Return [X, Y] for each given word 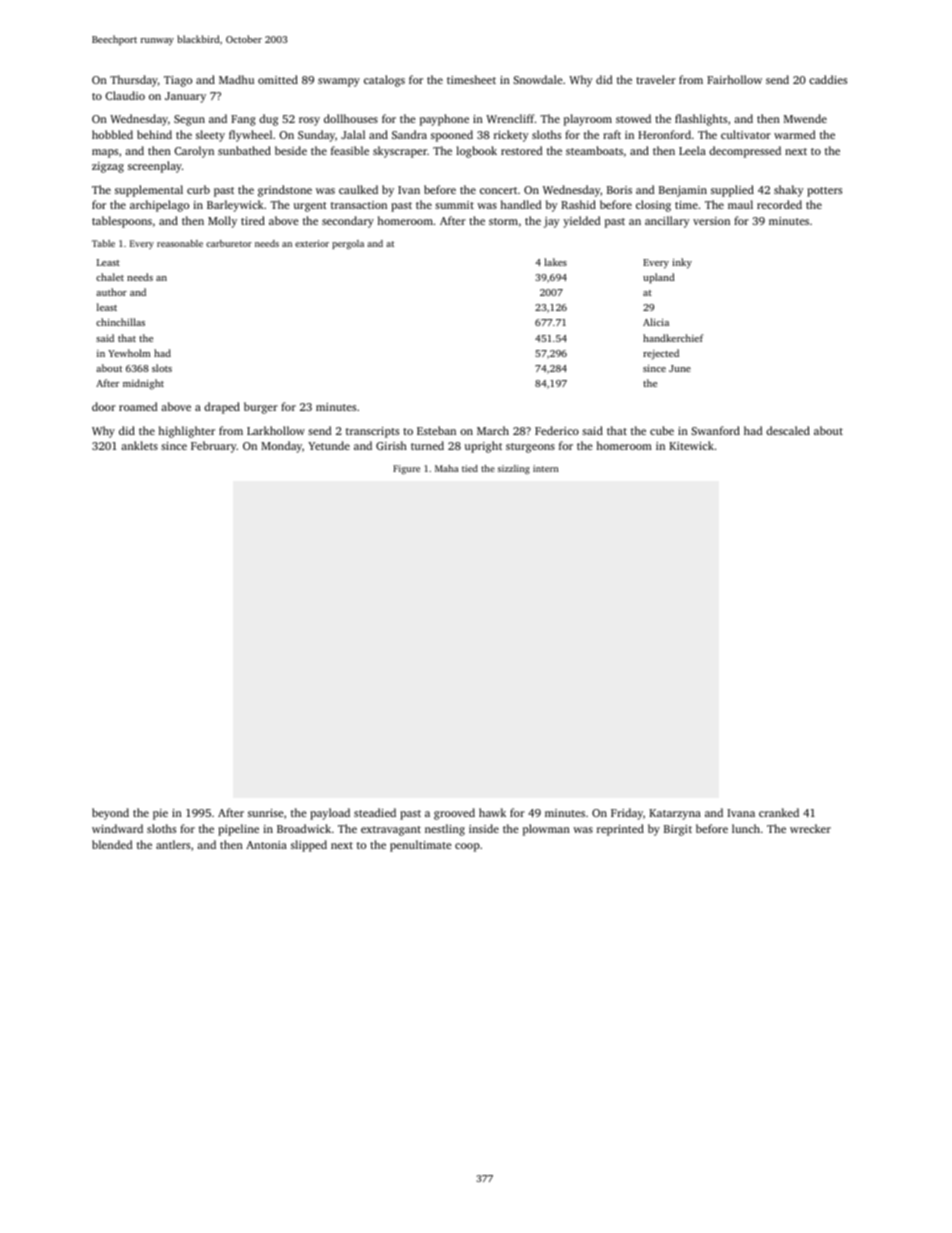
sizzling [514, 469]
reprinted [620, 830]
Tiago [178, 81]
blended [112, 844]
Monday [281, 447]
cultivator [746, 134]
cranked [779, 812]
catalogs [384, 81]
